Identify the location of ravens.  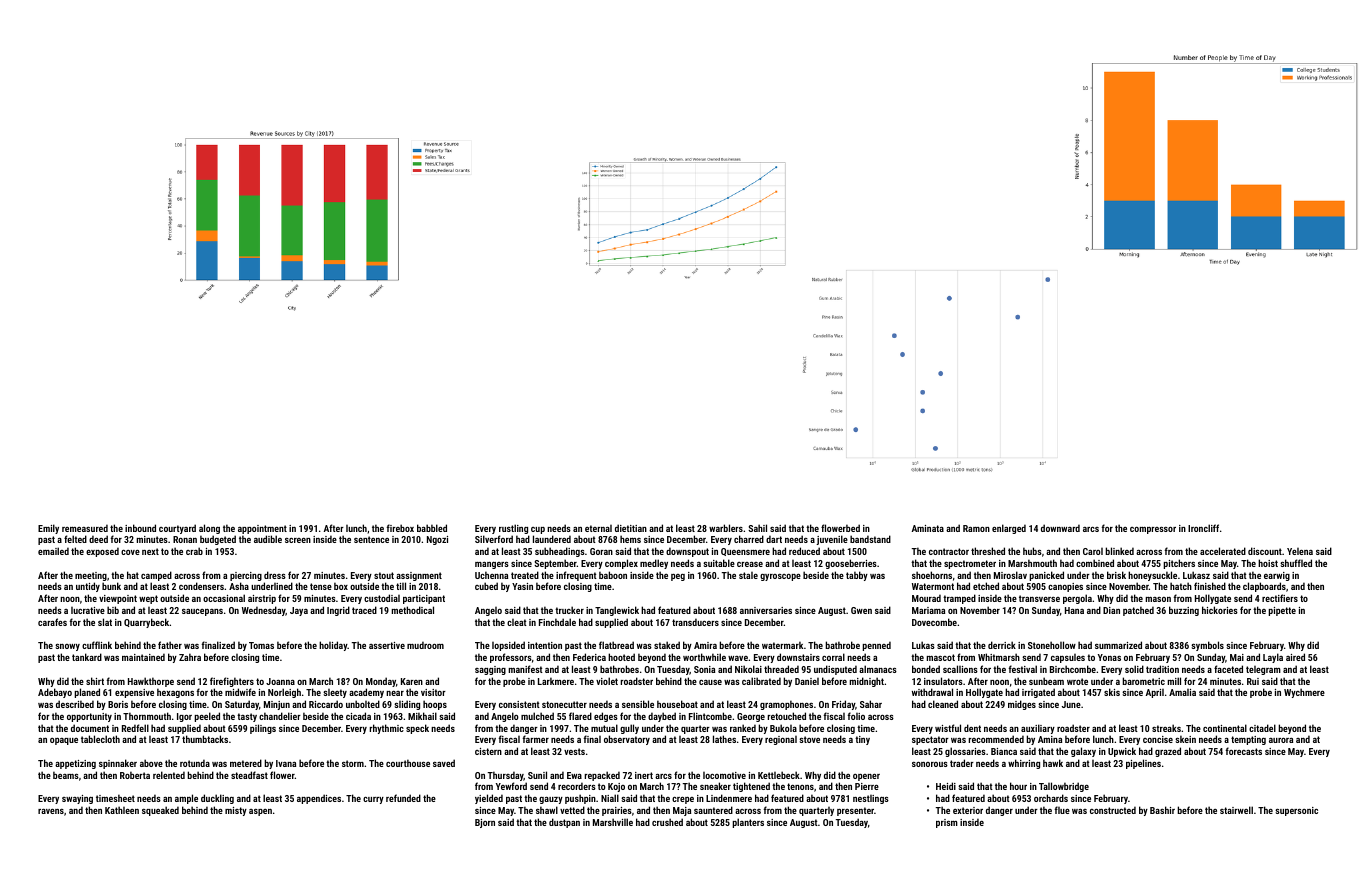
(51, 811).
